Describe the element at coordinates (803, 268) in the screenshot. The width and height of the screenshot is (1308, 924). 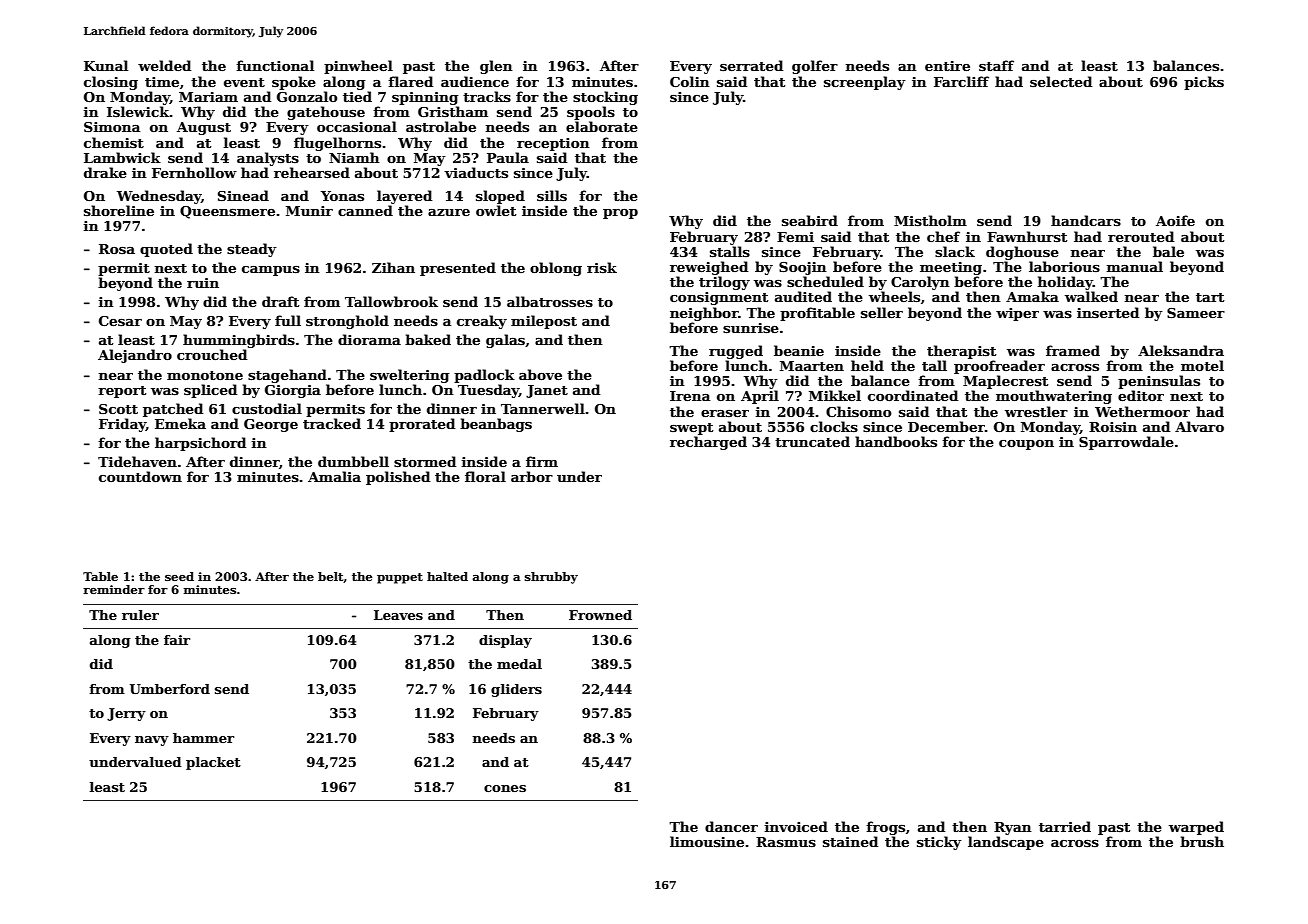
I see `Soojin` at that location.
